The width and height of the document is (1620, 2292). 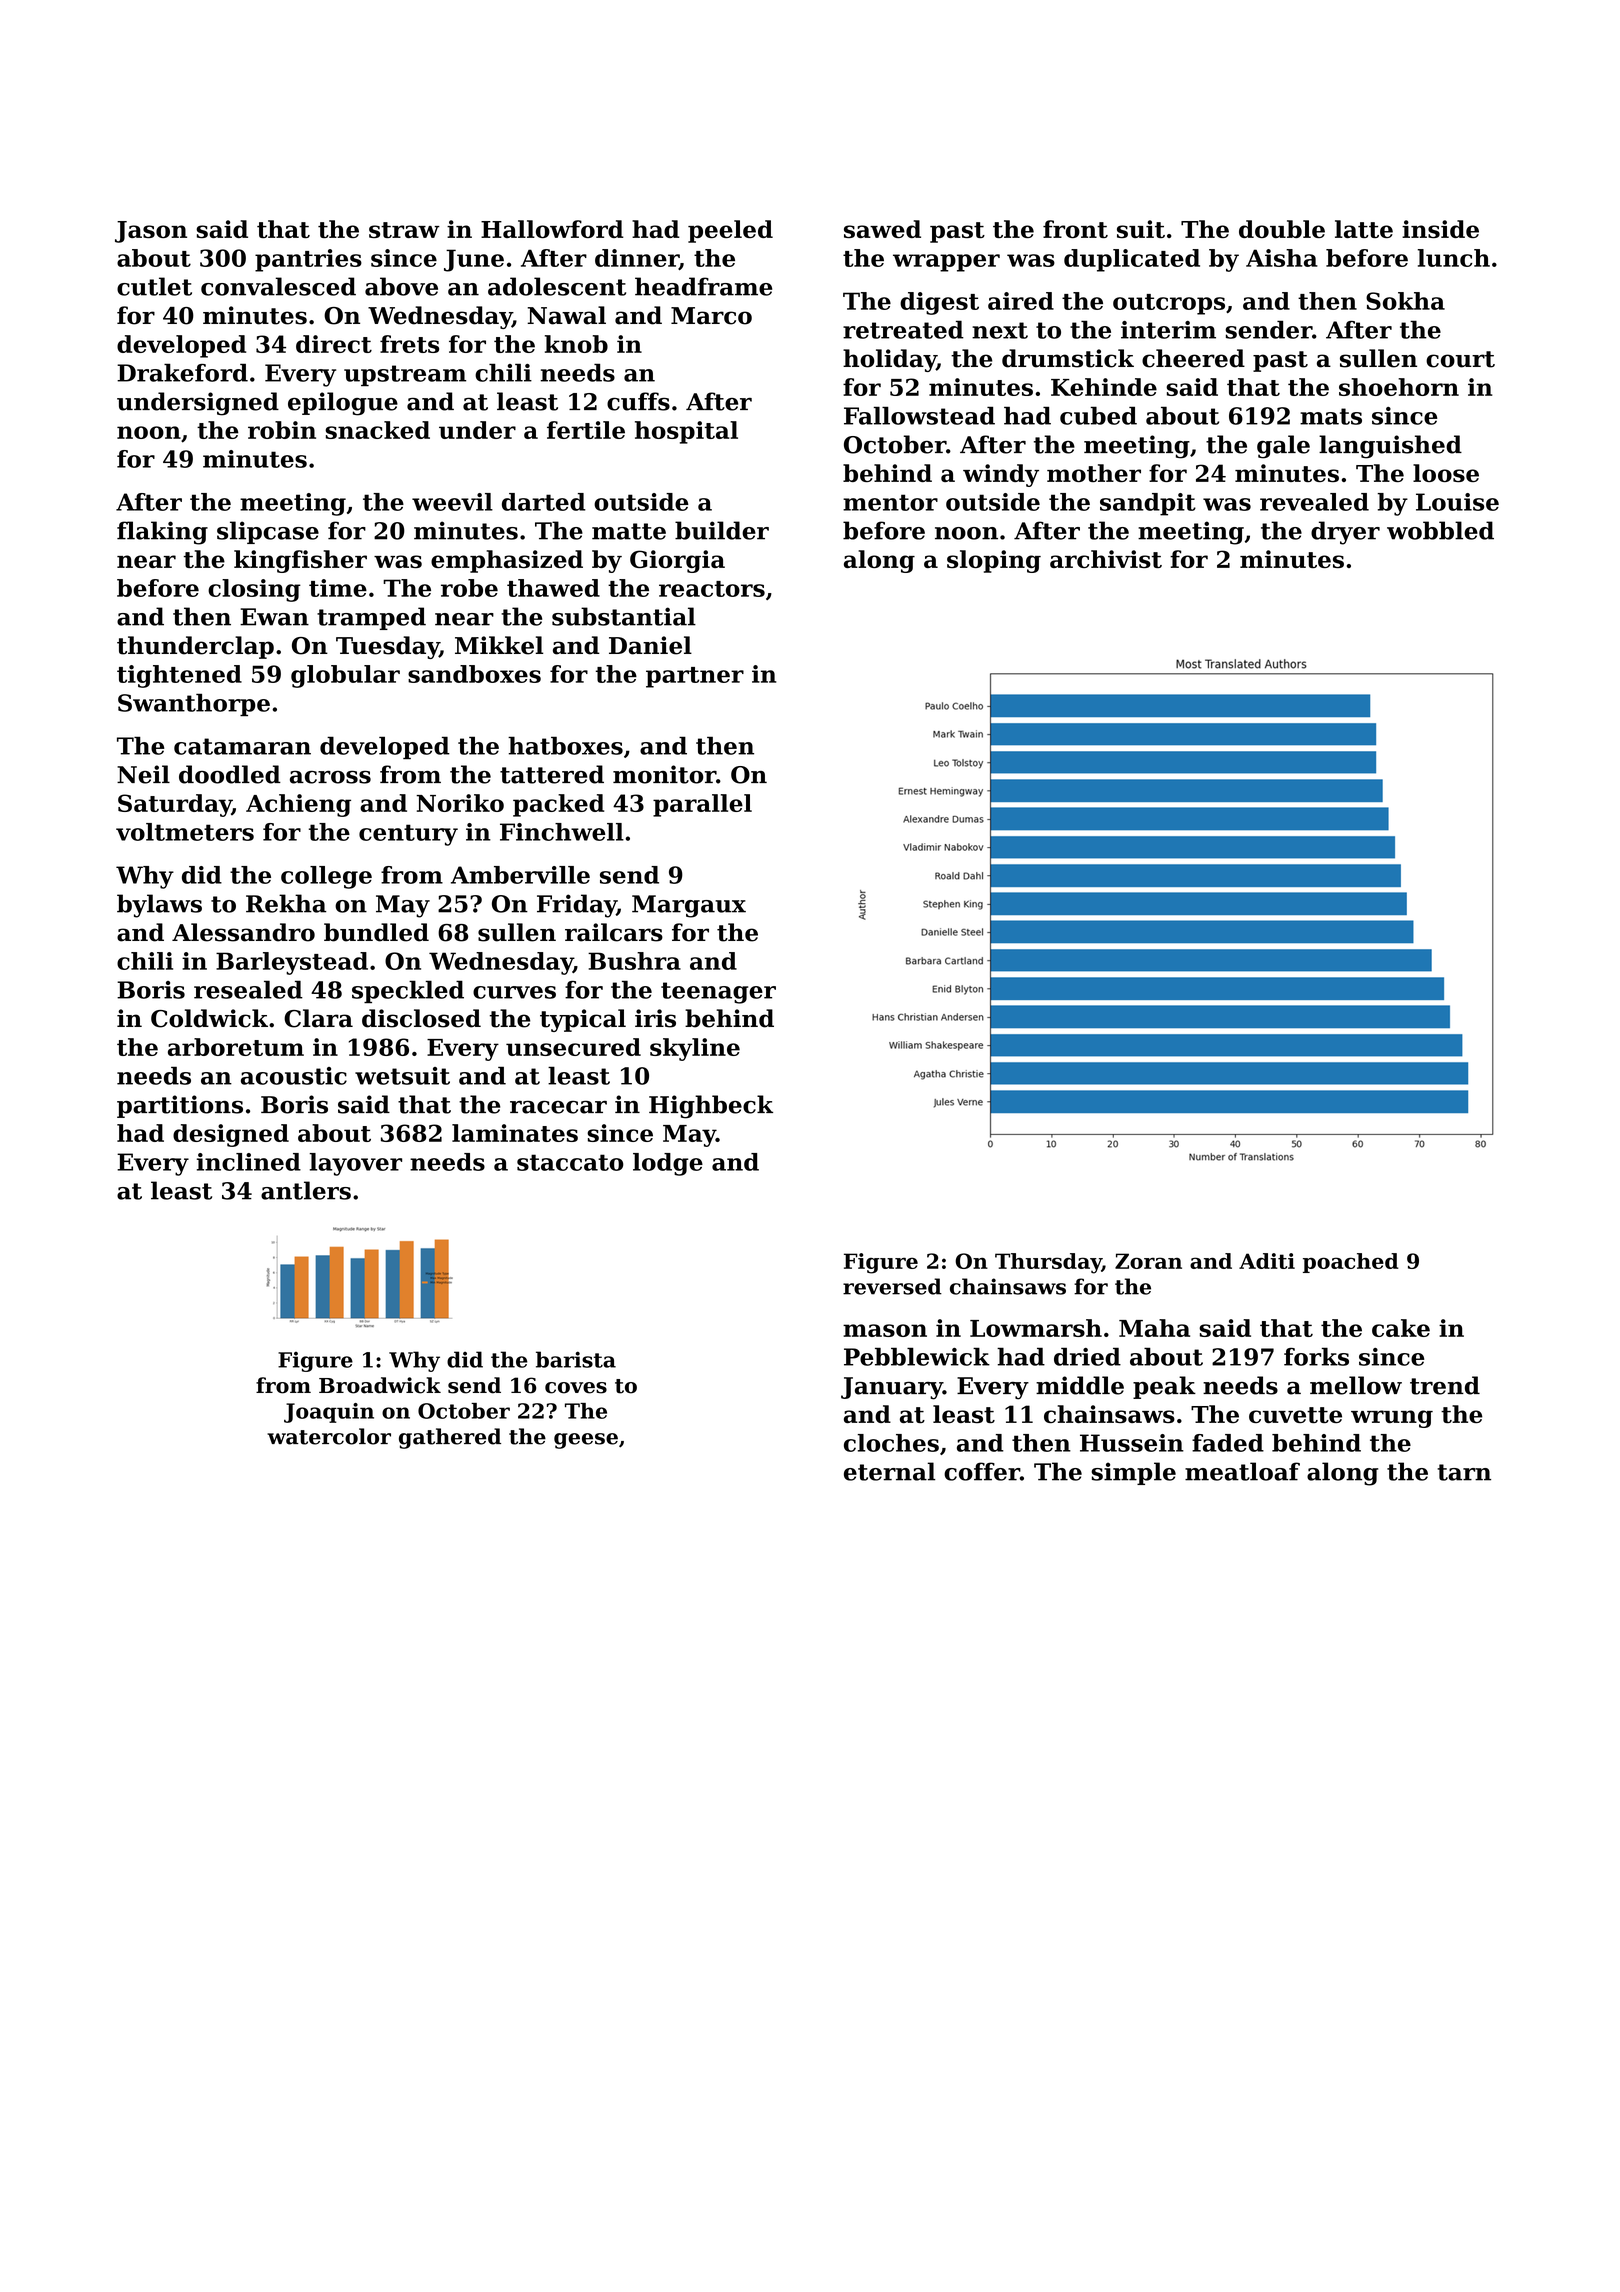 What do you see at coordinates (182, 372) in the document?
I see `Drakeford` at bounding box center [182, 372].
